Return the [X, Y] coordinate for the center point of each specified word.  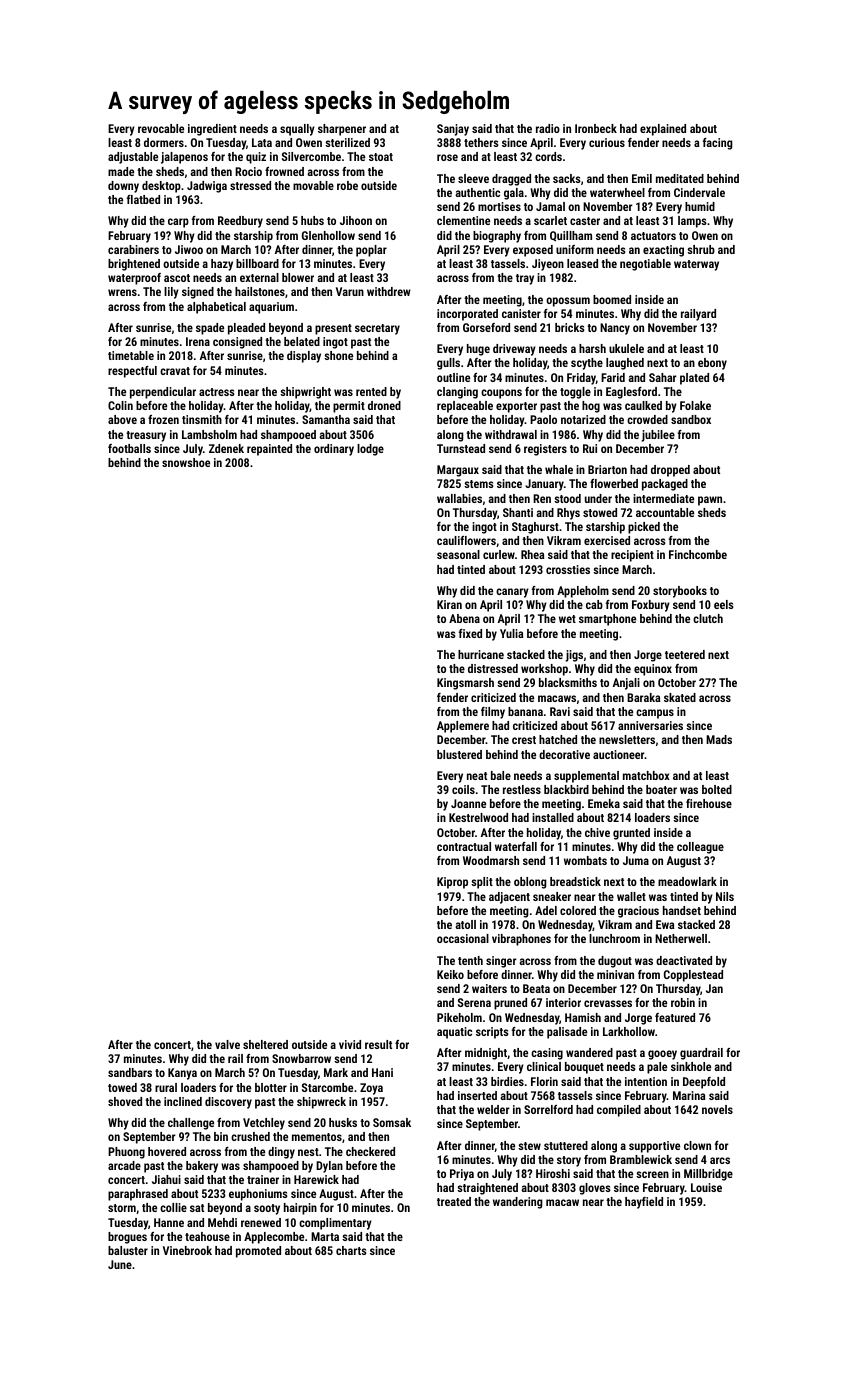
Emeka [604, 803]
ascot [177, 278]
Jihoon [356, 220]
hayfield [644, 1203]
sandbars [130, 1072]
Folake [695, 405]
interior [563, 1002]
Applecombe [274, 1238]
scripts [492, 1033]
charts [351, 1250]
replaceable [465, 407]
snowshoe [186, 462]
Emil [642, 178]
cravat [175, 371]
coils [463, 789]
